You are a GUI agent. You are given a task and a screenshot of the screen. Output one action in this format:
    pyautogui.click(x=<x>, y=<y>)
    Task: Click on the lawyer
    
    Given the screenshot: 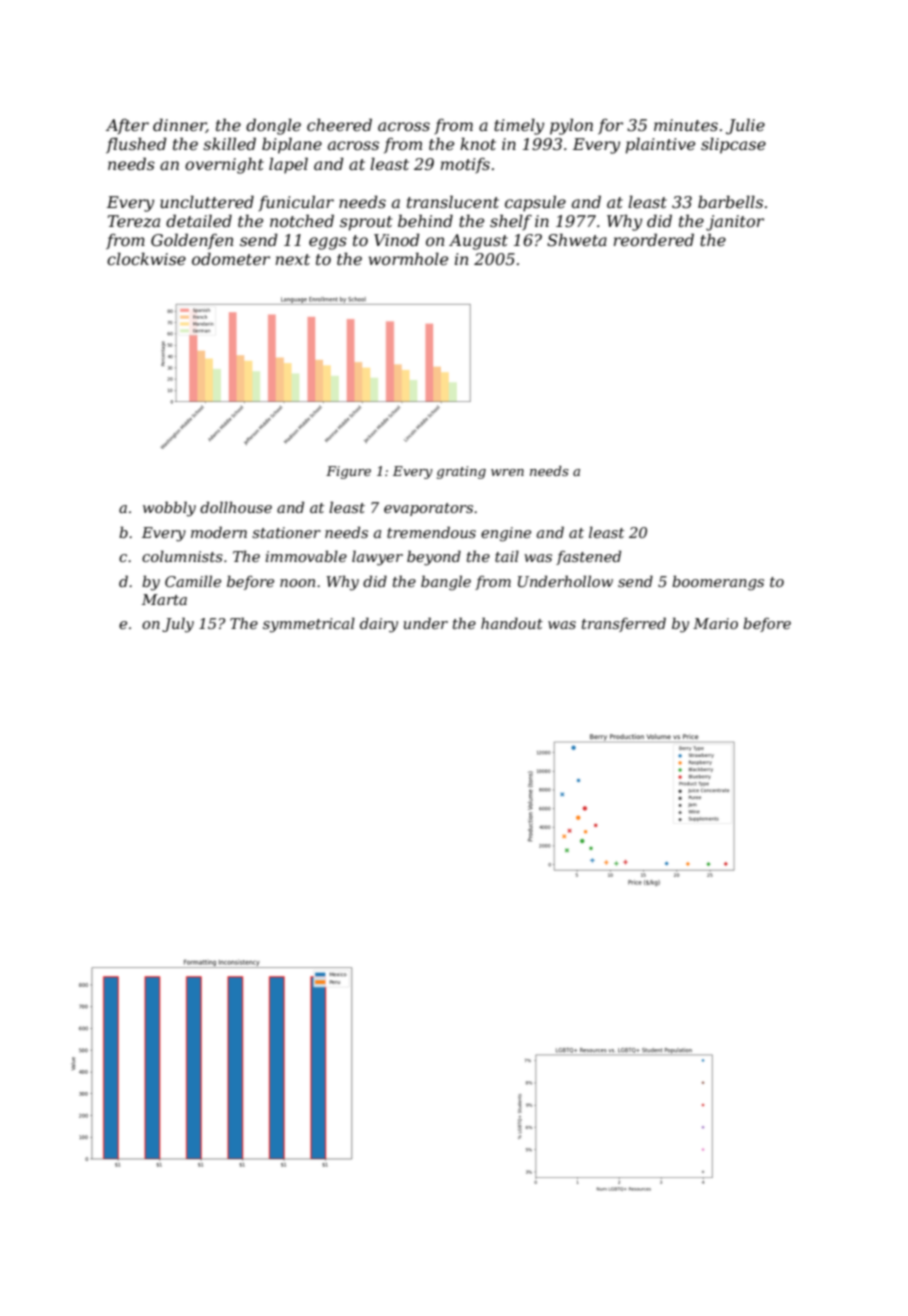 What is the action you would take?
    pyautogui.click(x=377, y=558)
